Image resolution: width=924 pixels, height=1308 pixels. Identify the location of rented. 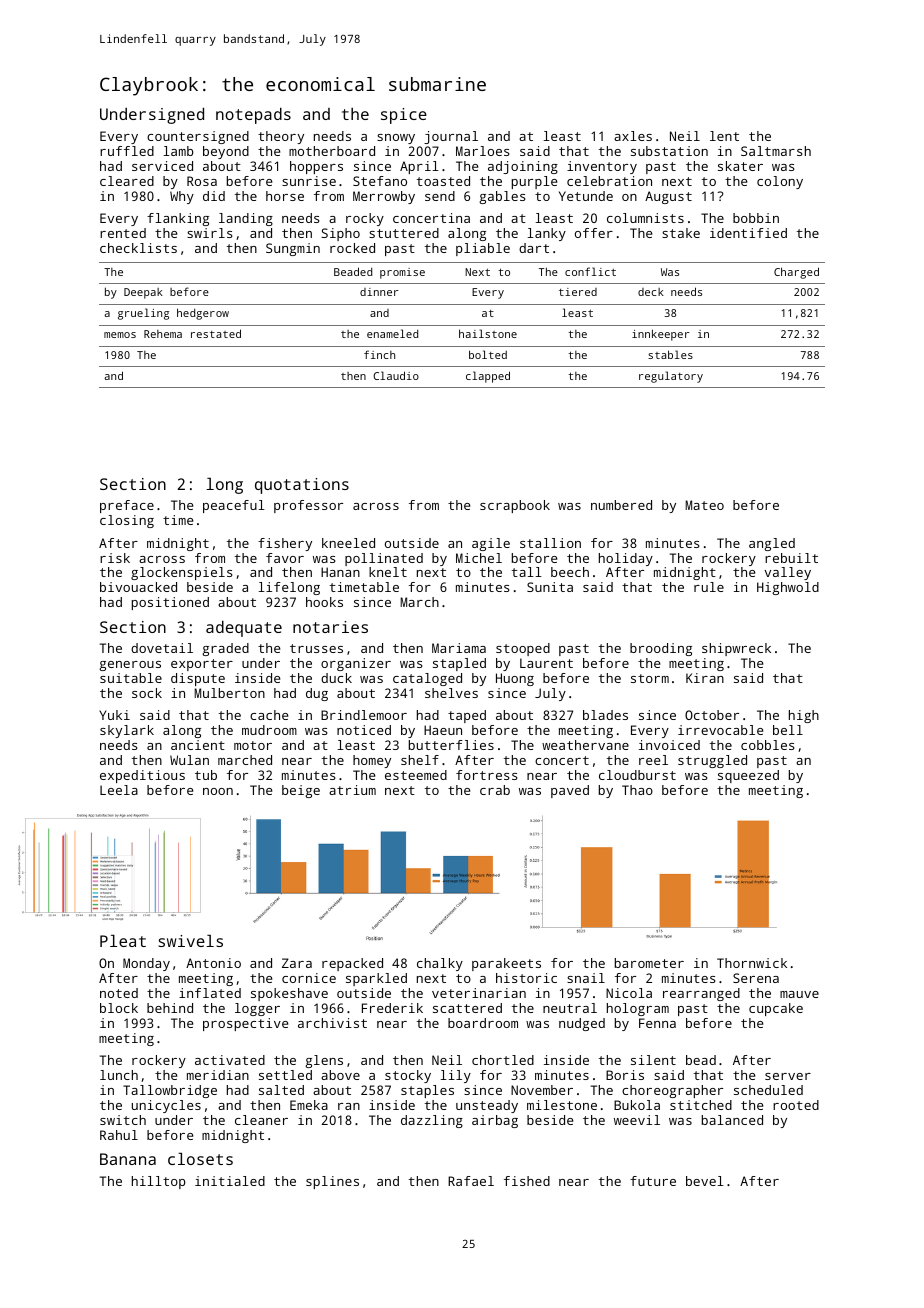
(123, 233).
